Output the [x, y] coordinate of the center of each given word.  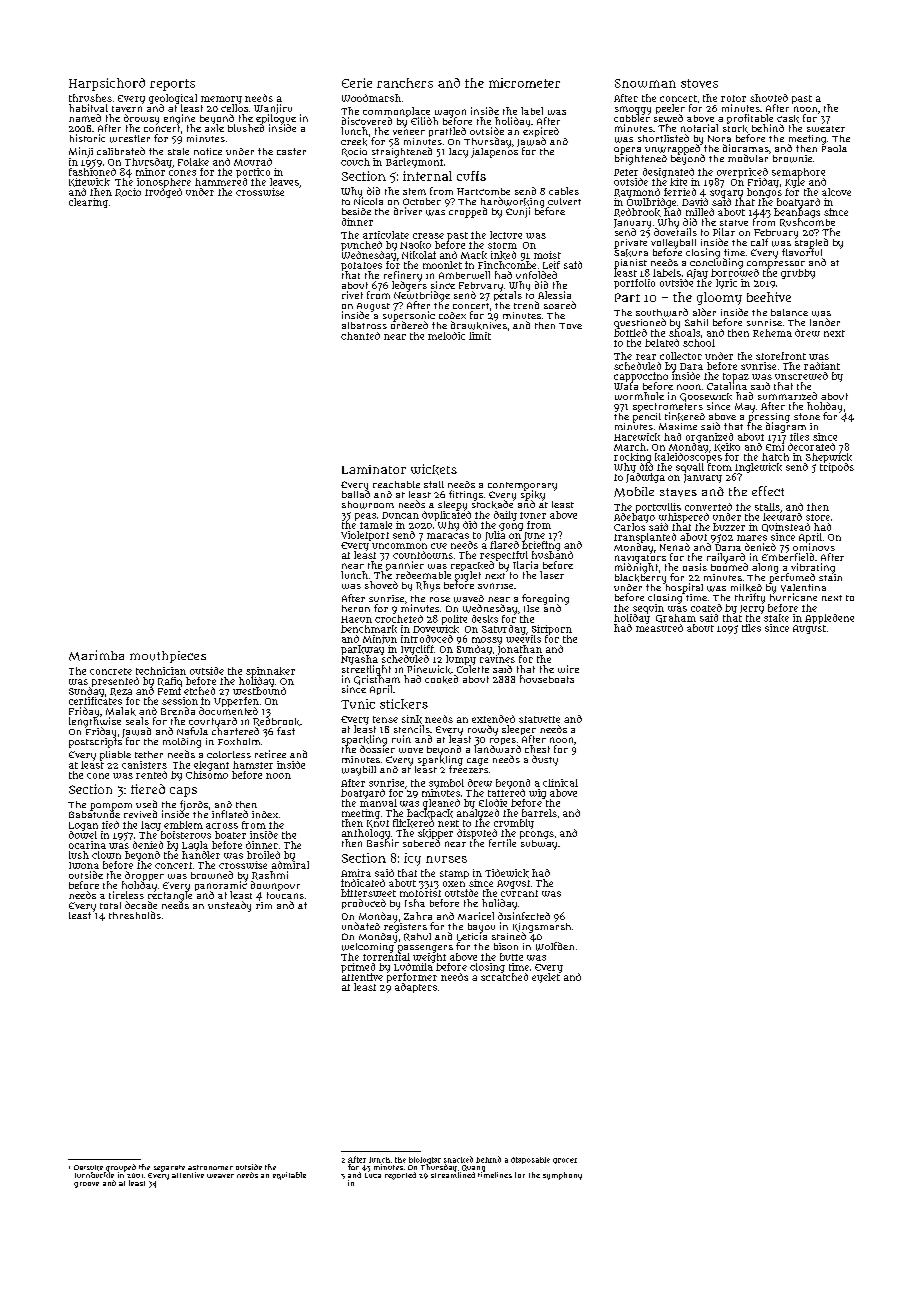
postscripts [95, 743]
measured [659, 628]
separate [169, 1168]
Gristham [377, 680]
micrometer [524, 83]
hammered [221, 182]
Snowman [645, 83]
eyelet [546, 978]
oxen [454, 884]
